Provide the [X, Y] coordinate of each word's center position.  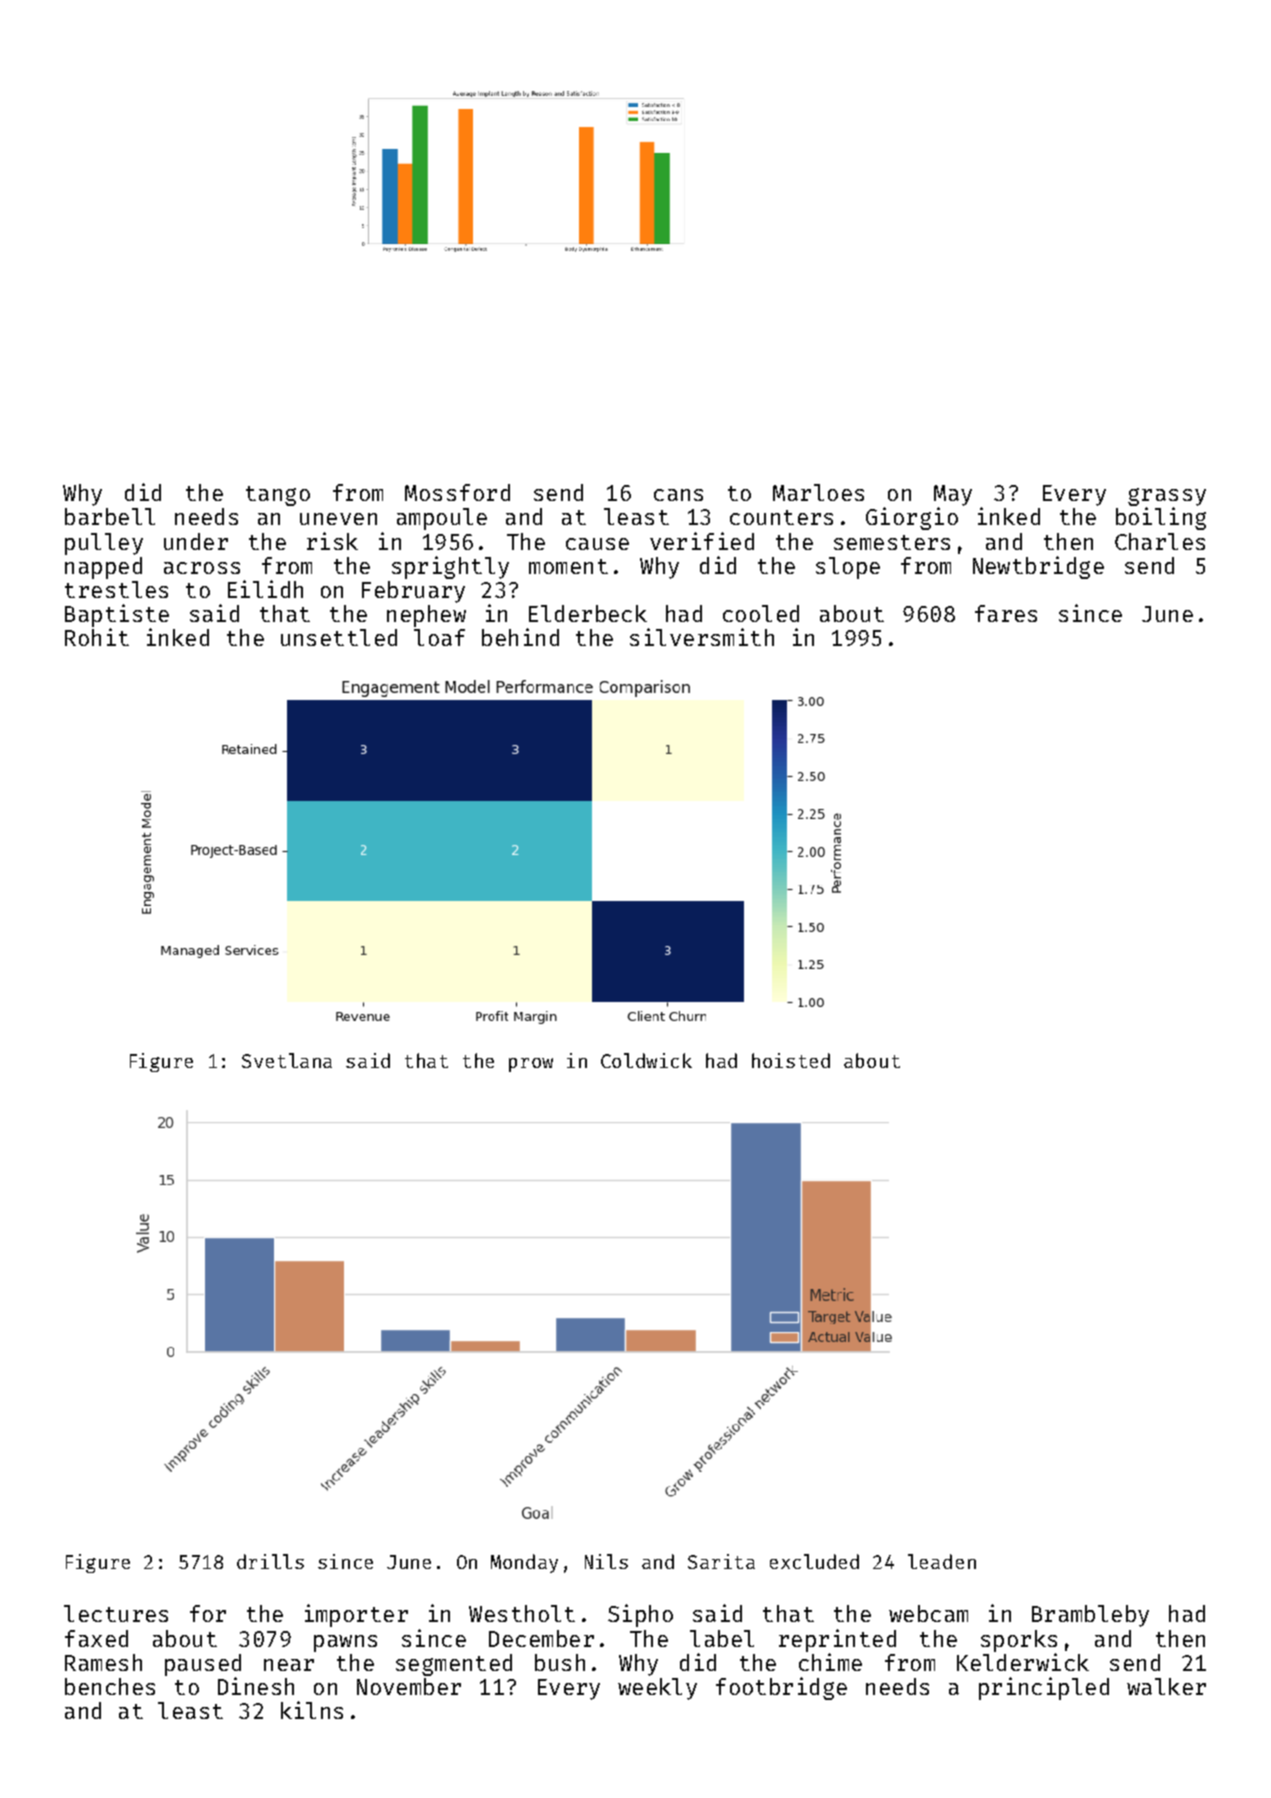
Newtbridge [1038, 567]
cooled [761, 613]
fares [1006, 613]
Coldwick [646, 1060]
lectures [116, 1613]
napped [103, 568]
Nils [606, 1561]
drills [270, 1561]
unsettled [339, 637]
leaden [942, 1561]
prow [531, 1065]
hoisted [791, 1060]
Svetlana [287, 1060]
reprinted [837, 1640]
